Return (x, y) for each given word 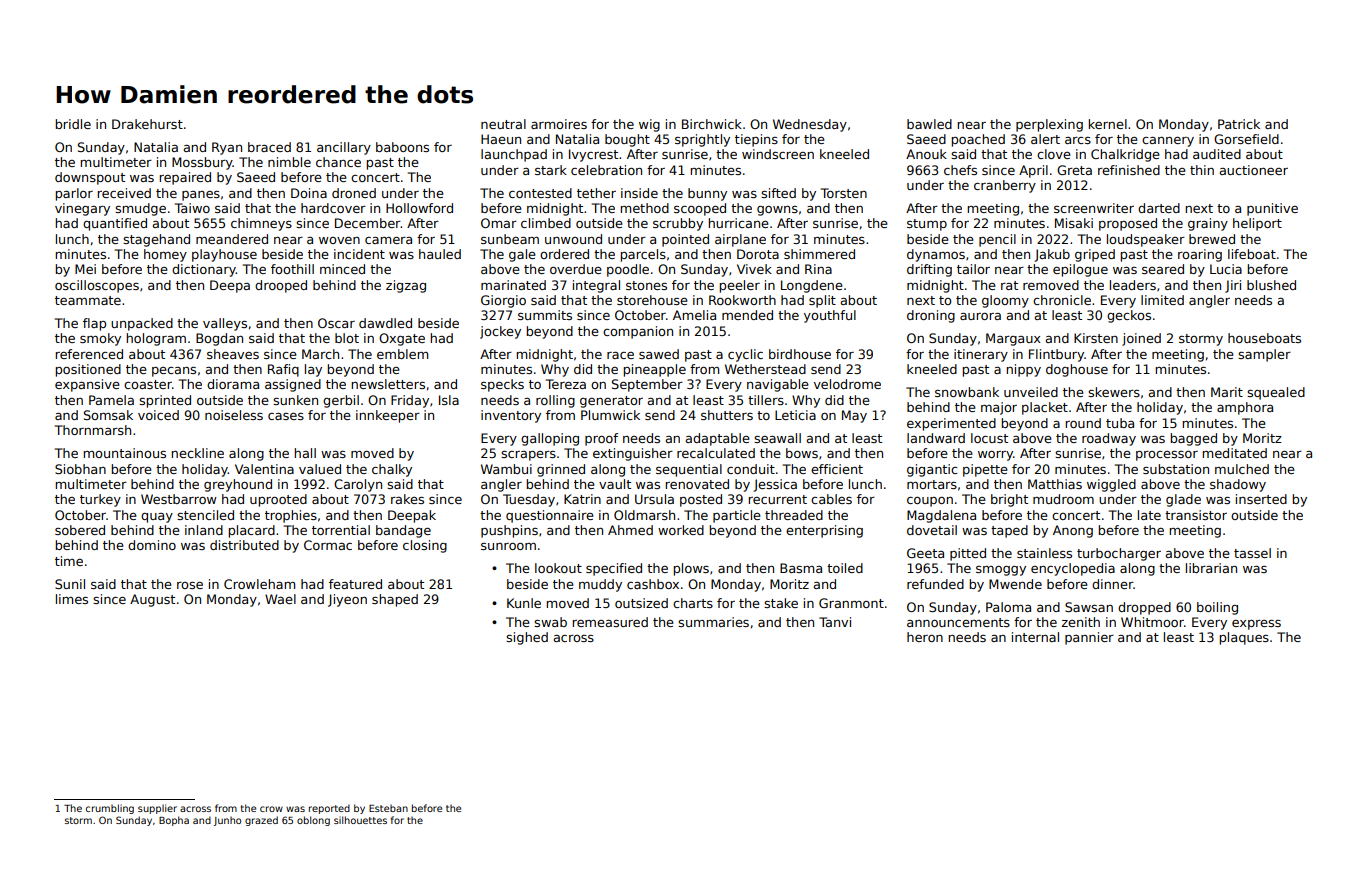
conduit (751, 469)
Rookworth (742, 300)
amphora (1245, 408)
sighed (527, 638)
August (152, 600)
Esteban (388, 808)
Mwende (1015, 584)
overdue (576, 269)
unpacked (142, 324)
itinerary (981, 355)
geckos (1129, 316)
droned (354, 193)
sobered (80, 530)
